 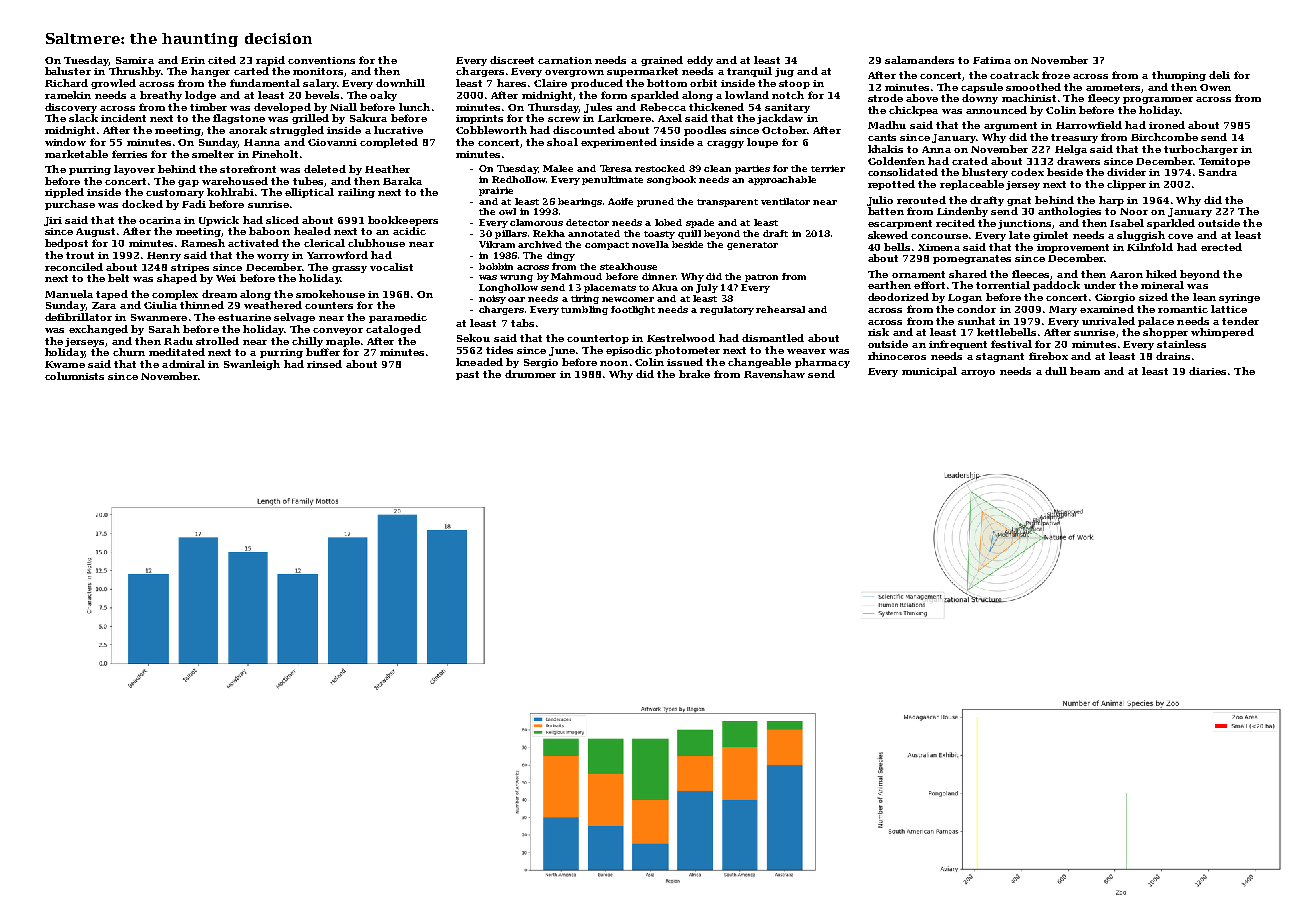 I want to click on deli, so click(x=1219, y=75).
